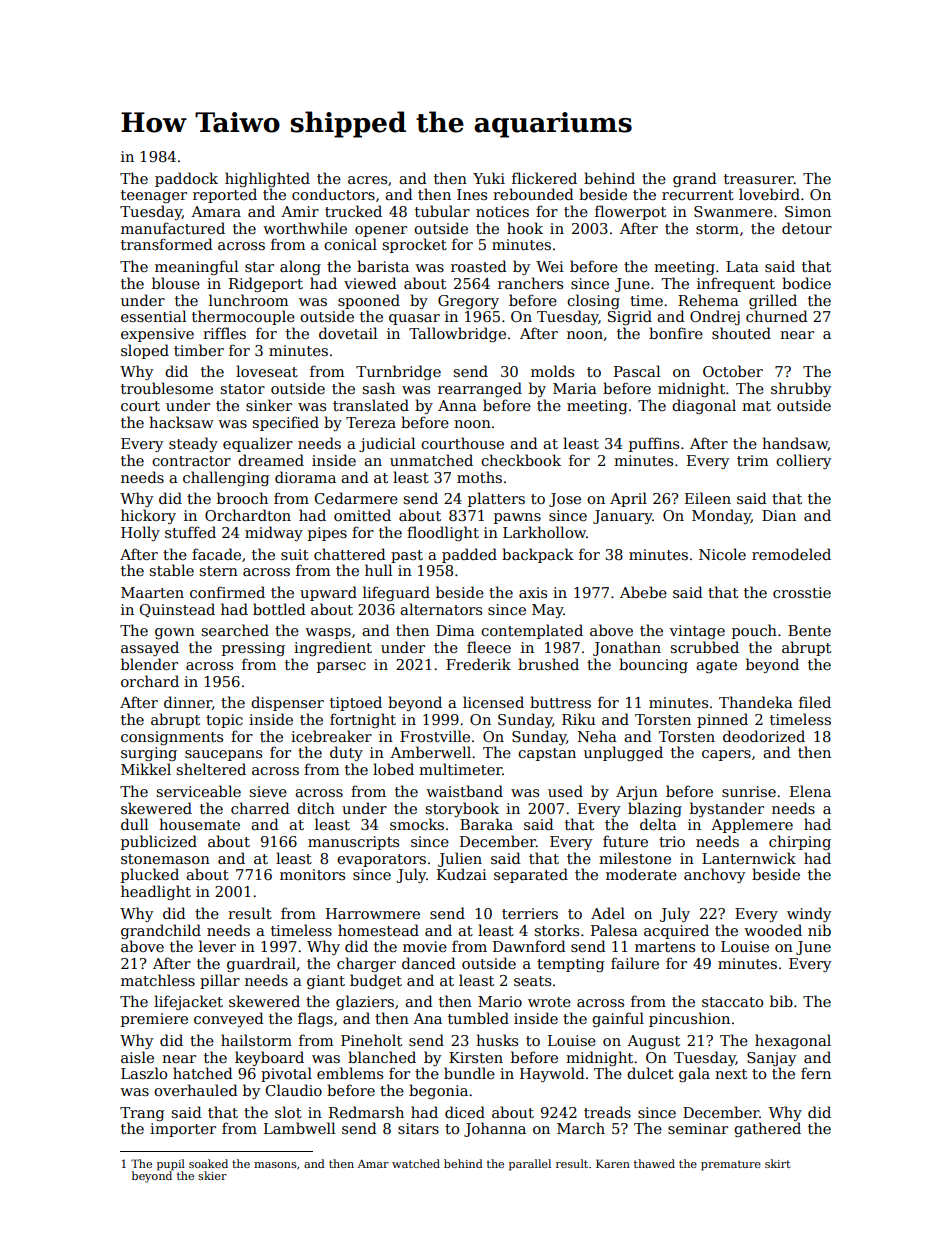 This document has width=952, height=1233. What do you see at coordinates (134, 824) in the document?
I see `dull` at bounding box center [134, 824].
